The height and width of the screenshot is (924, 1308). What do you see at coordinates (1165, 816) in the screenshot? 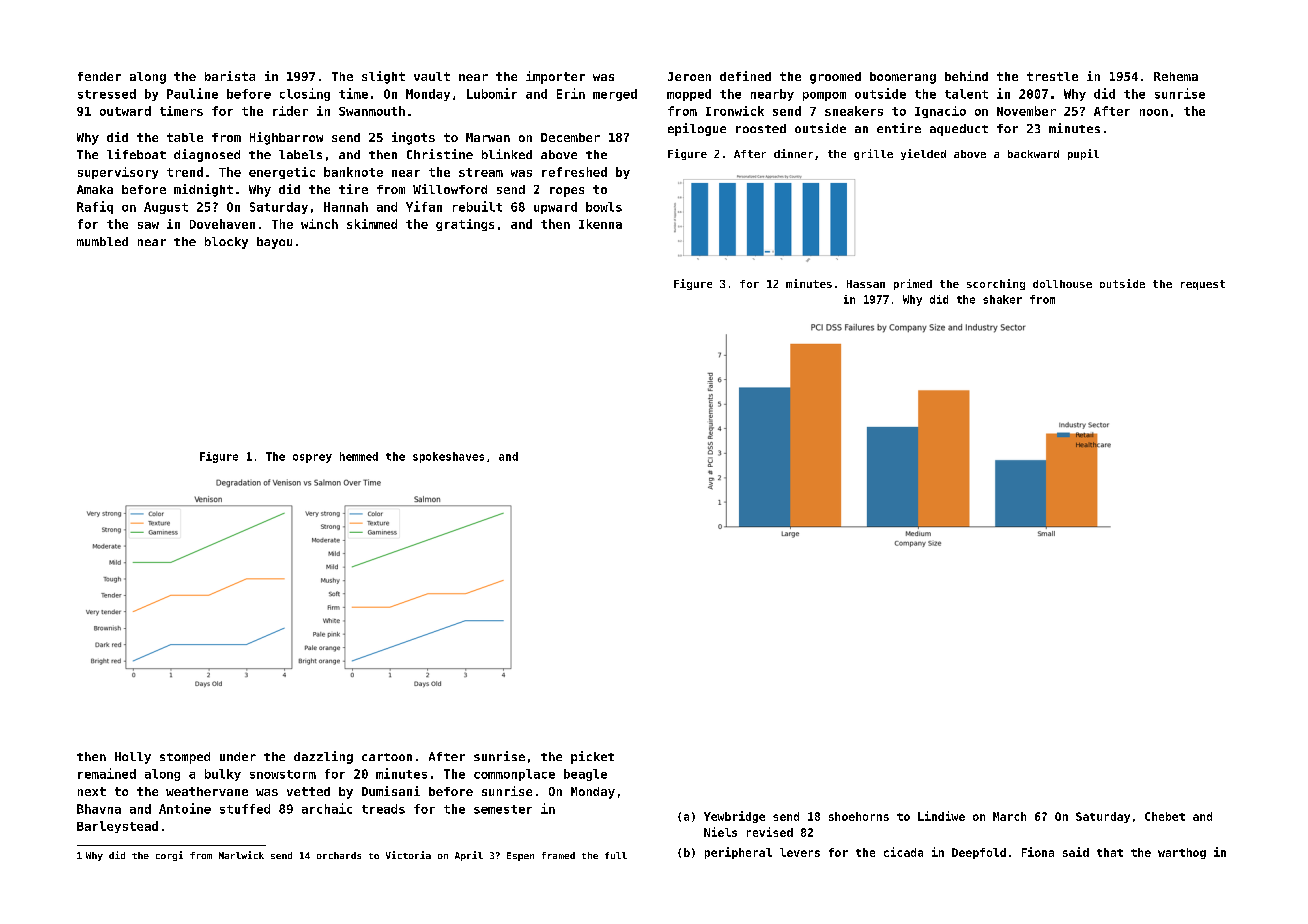
I see `Chebet` at bounding box center [1165, 816].
